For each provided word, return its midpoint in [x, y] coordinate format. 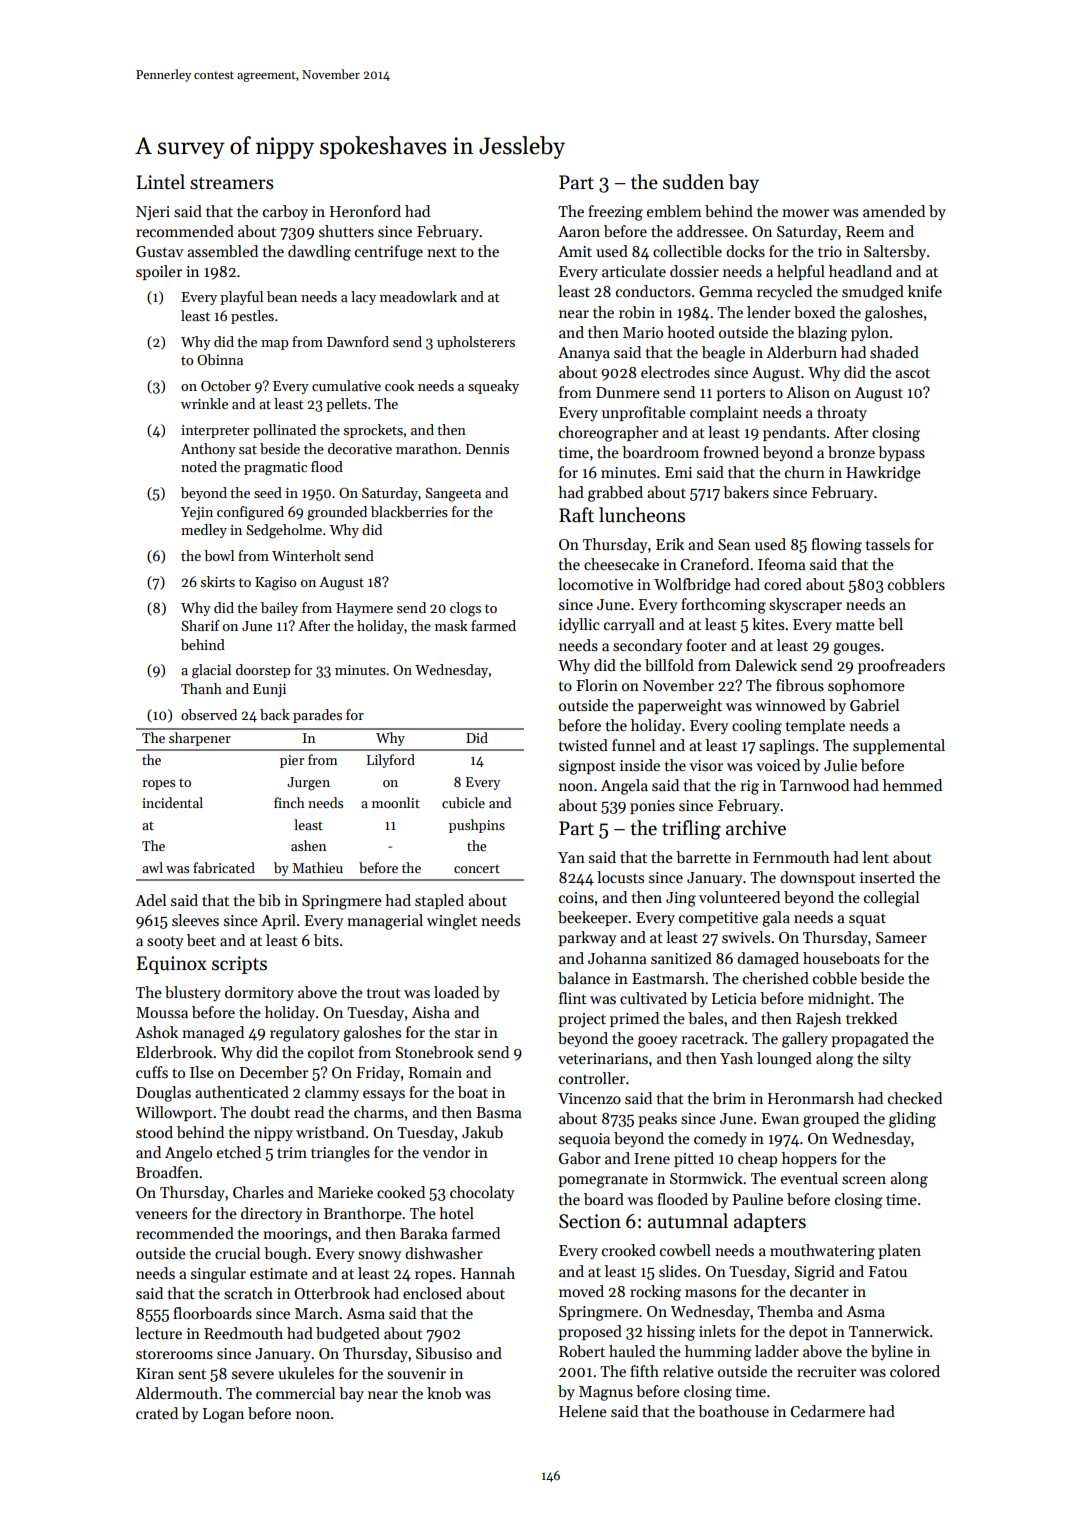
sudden [693, 182]
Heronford [365, 211]
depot [808, 1332]
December [274, 1072]
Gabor [580, 1158]
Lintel [160, 182]
